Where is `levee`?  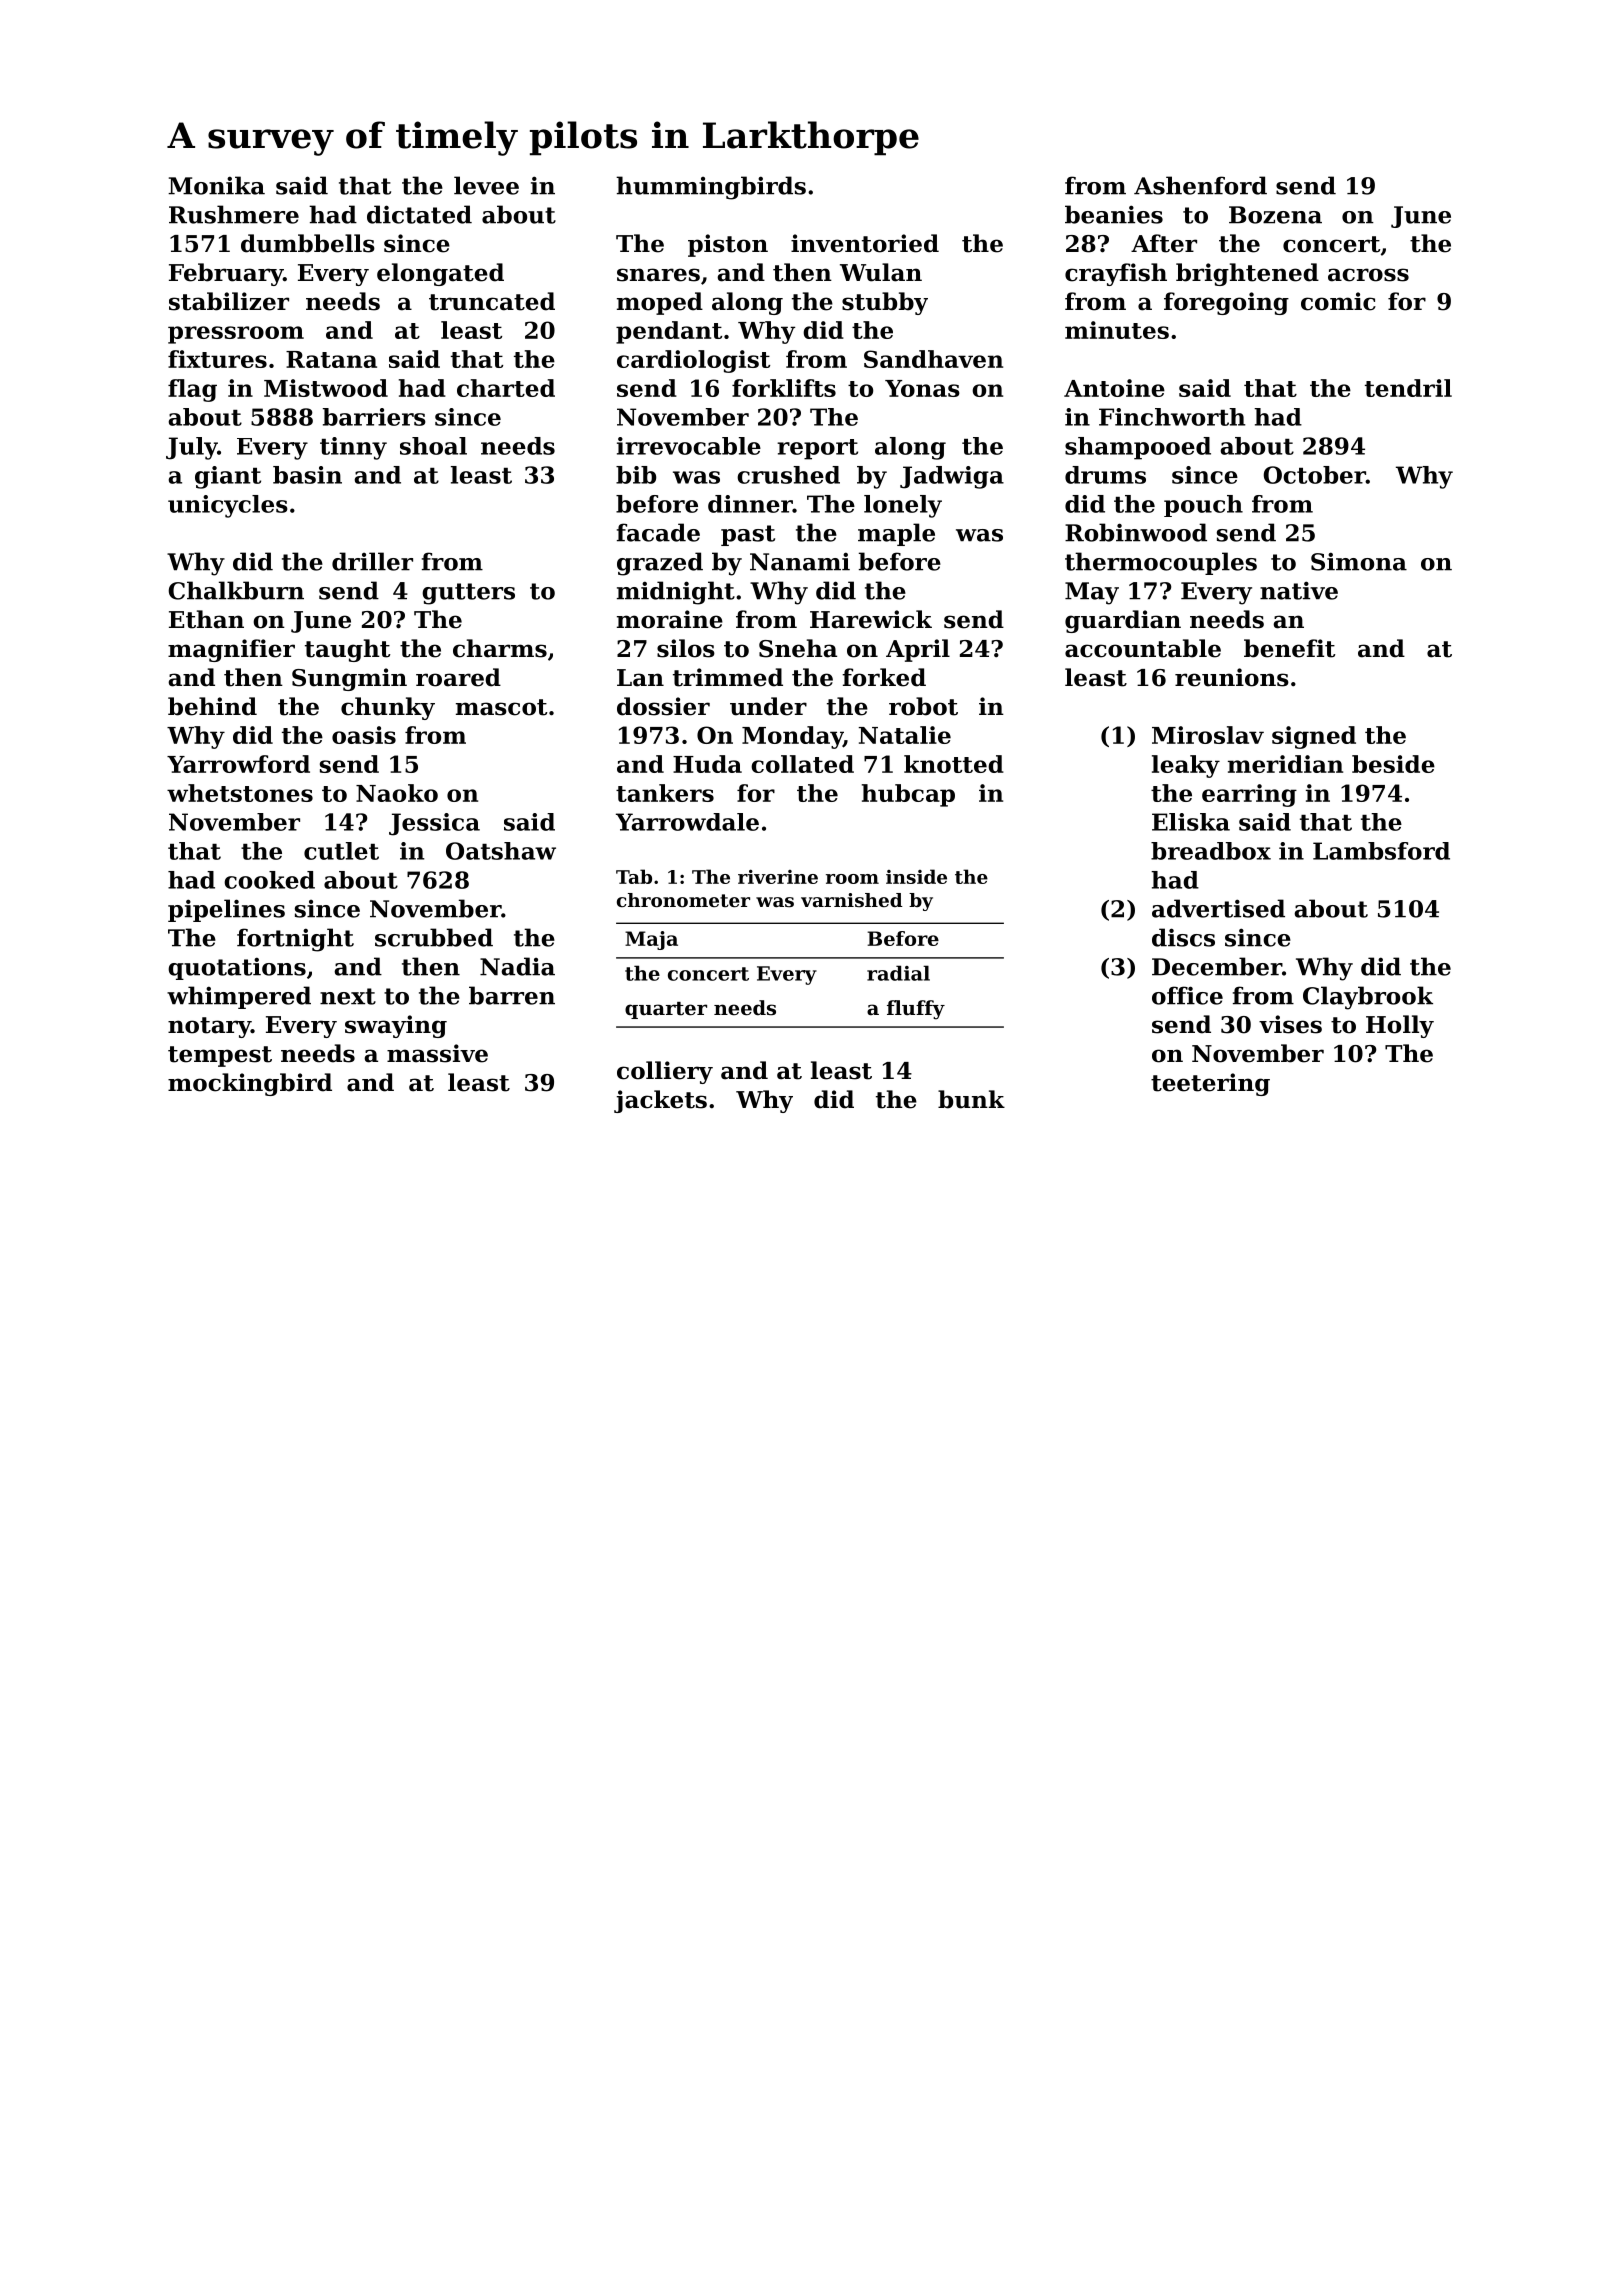
levee is located at coordinates (486, 185).
